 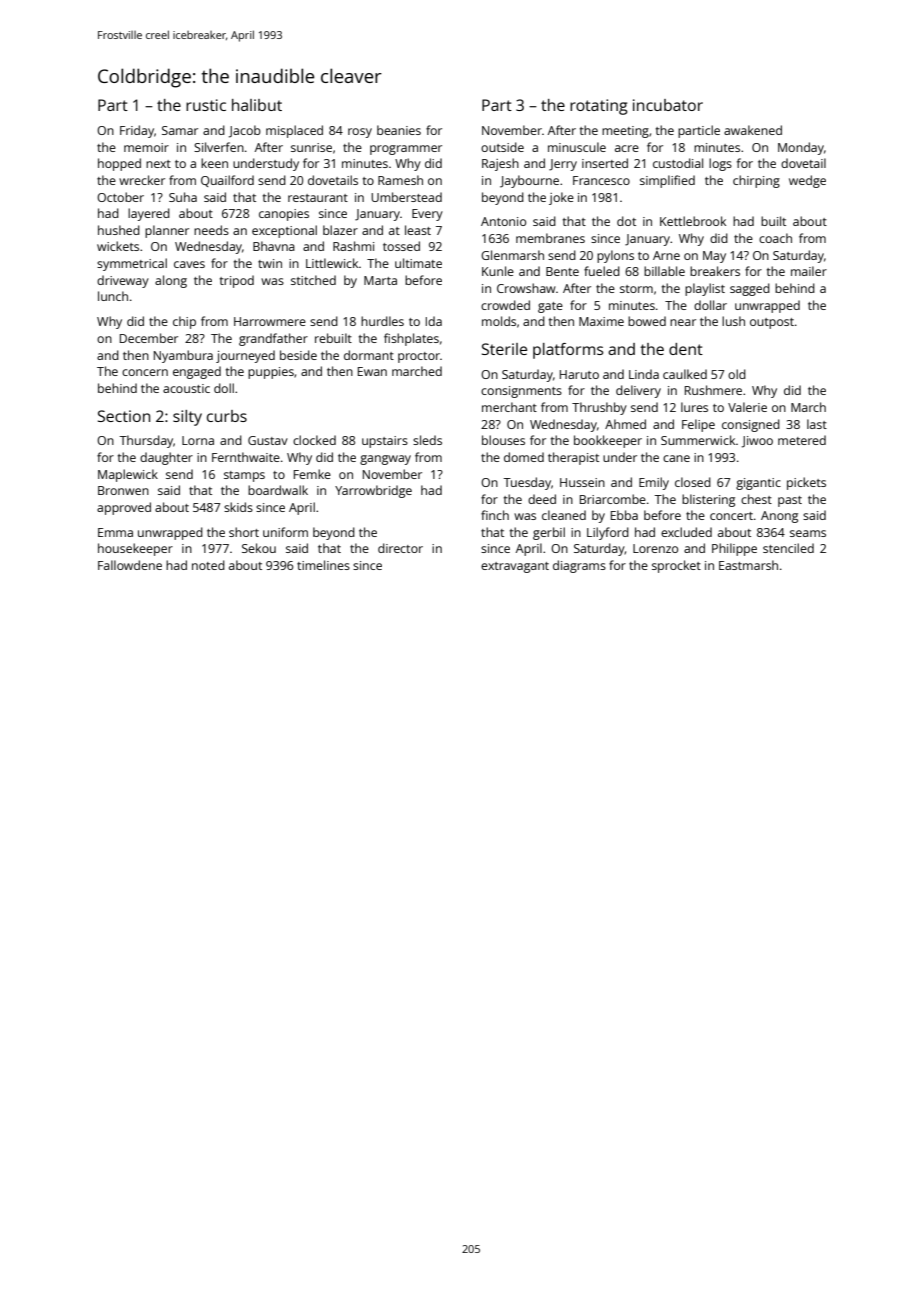 I want to click on beanies, so click(x=399, y=130).
